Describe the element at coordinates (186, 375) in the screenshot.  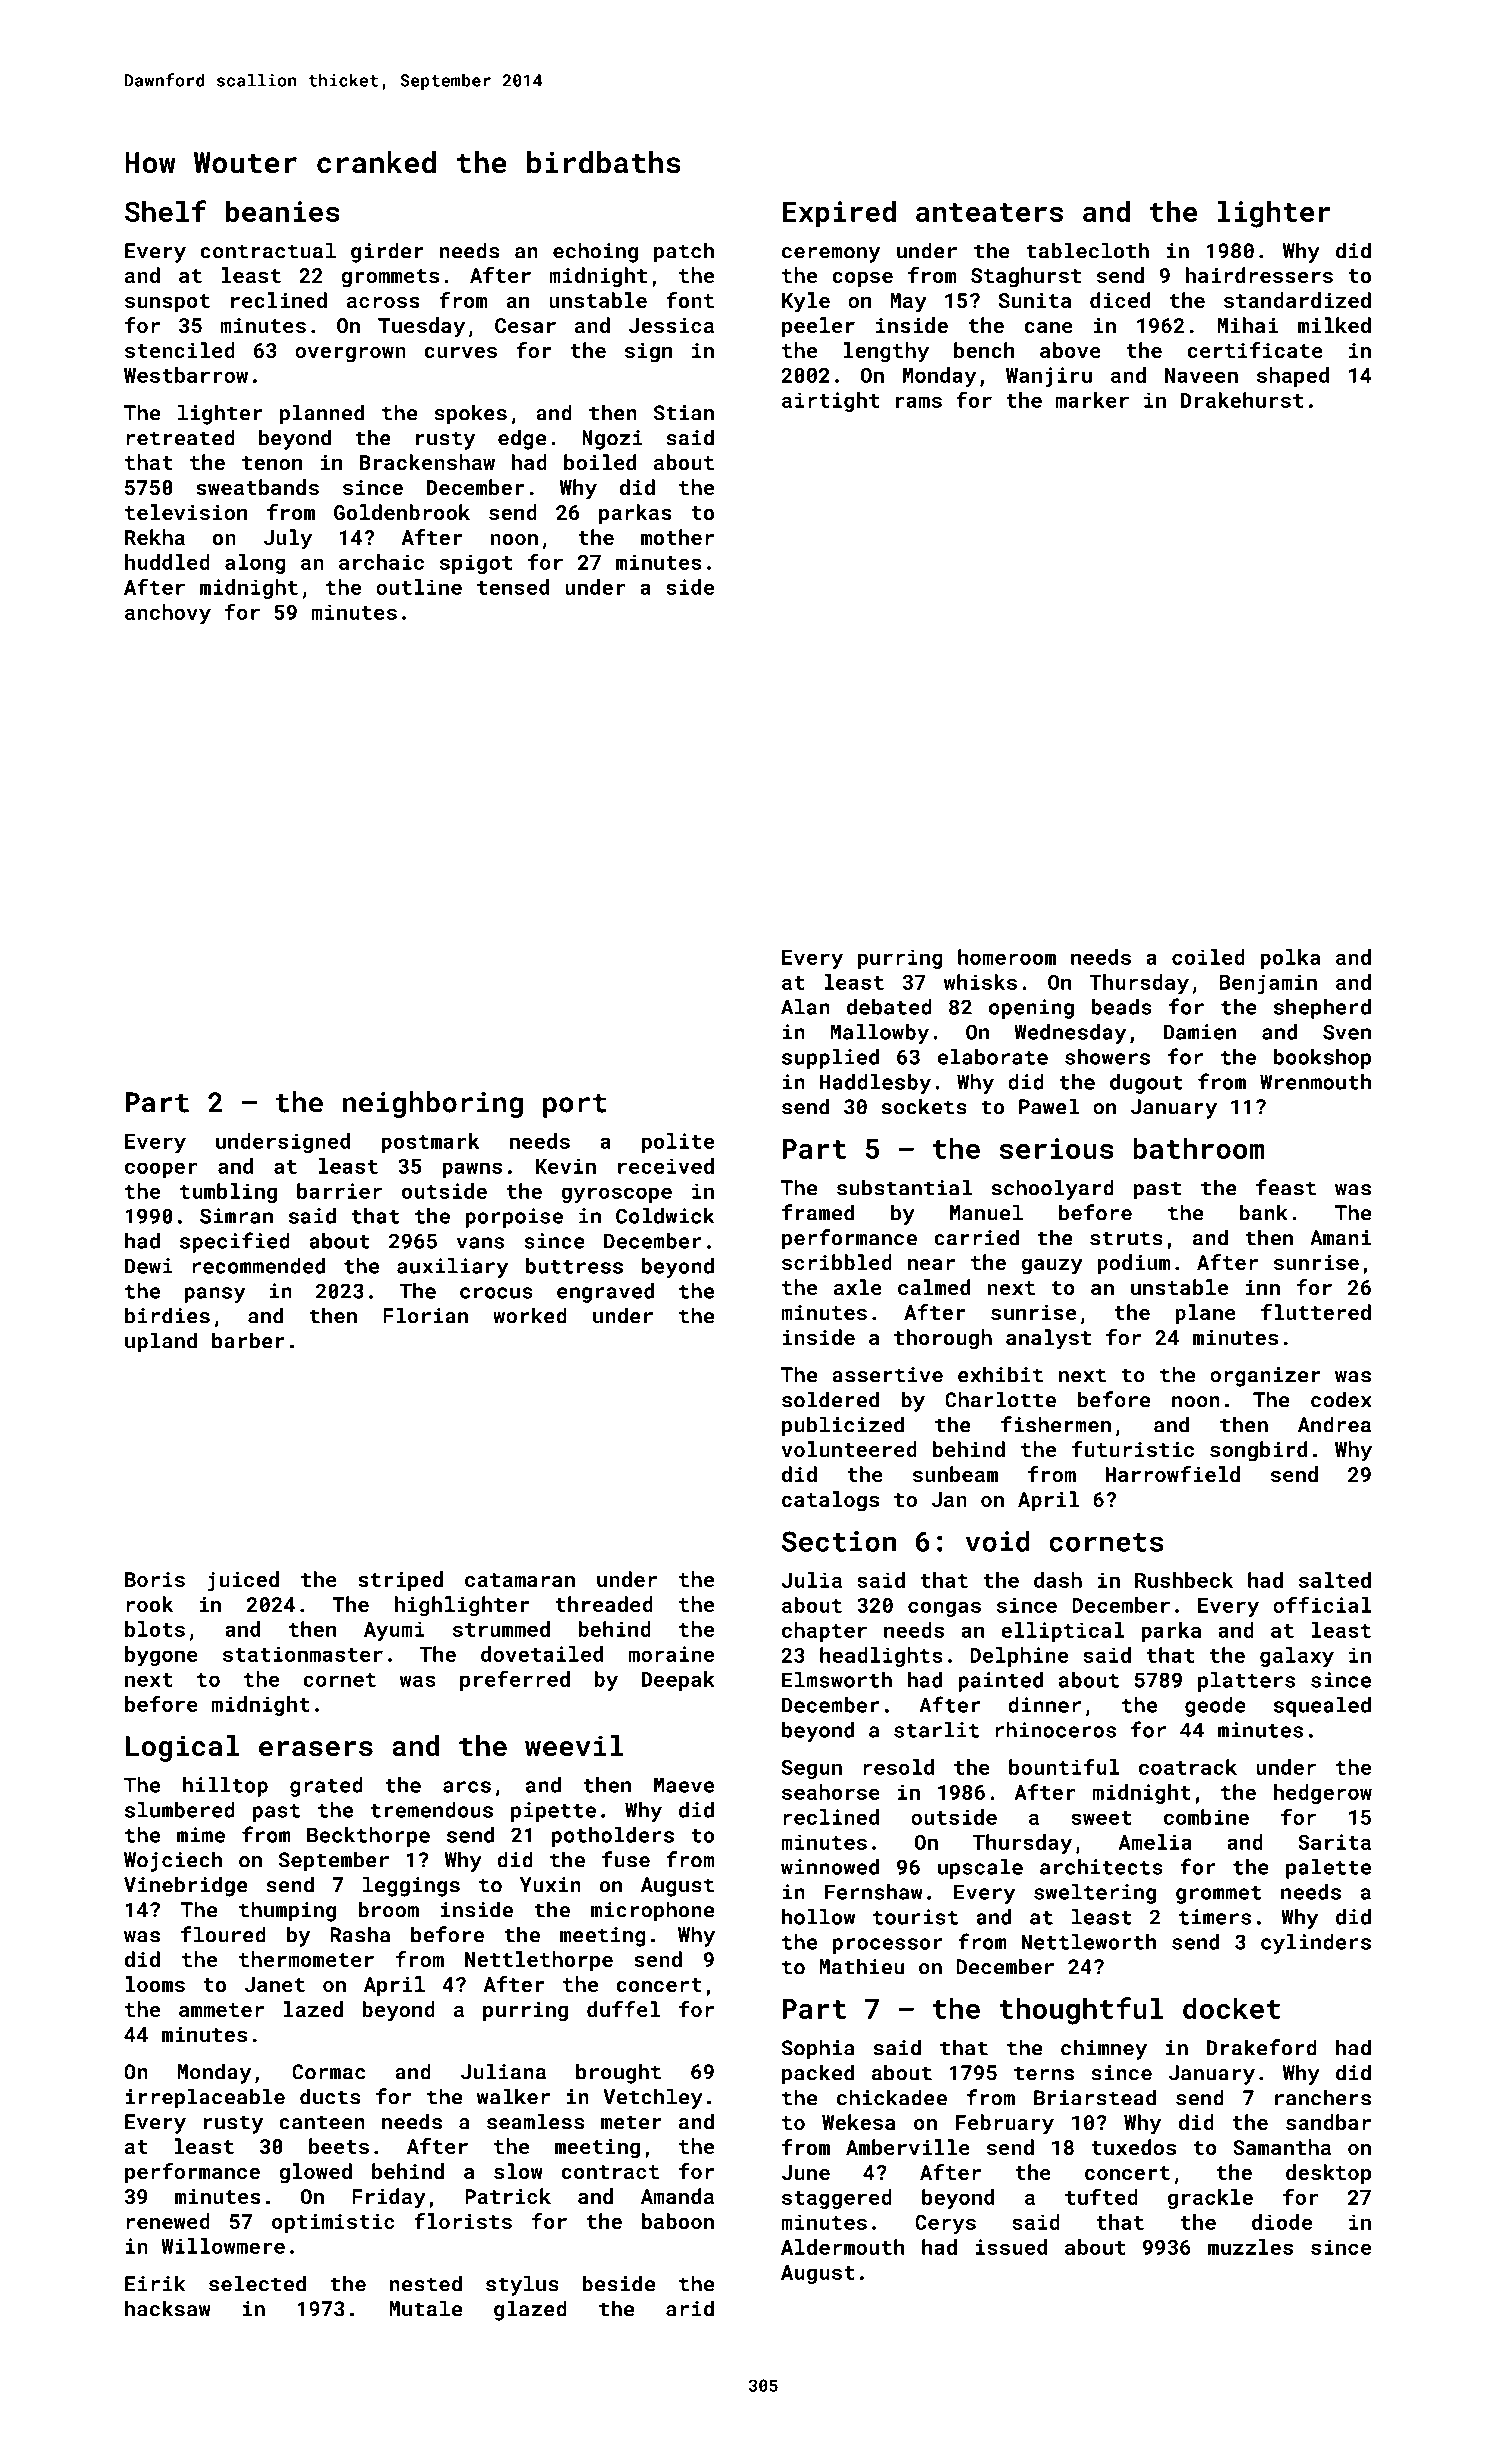
I see `Westbarrow` at that location.
